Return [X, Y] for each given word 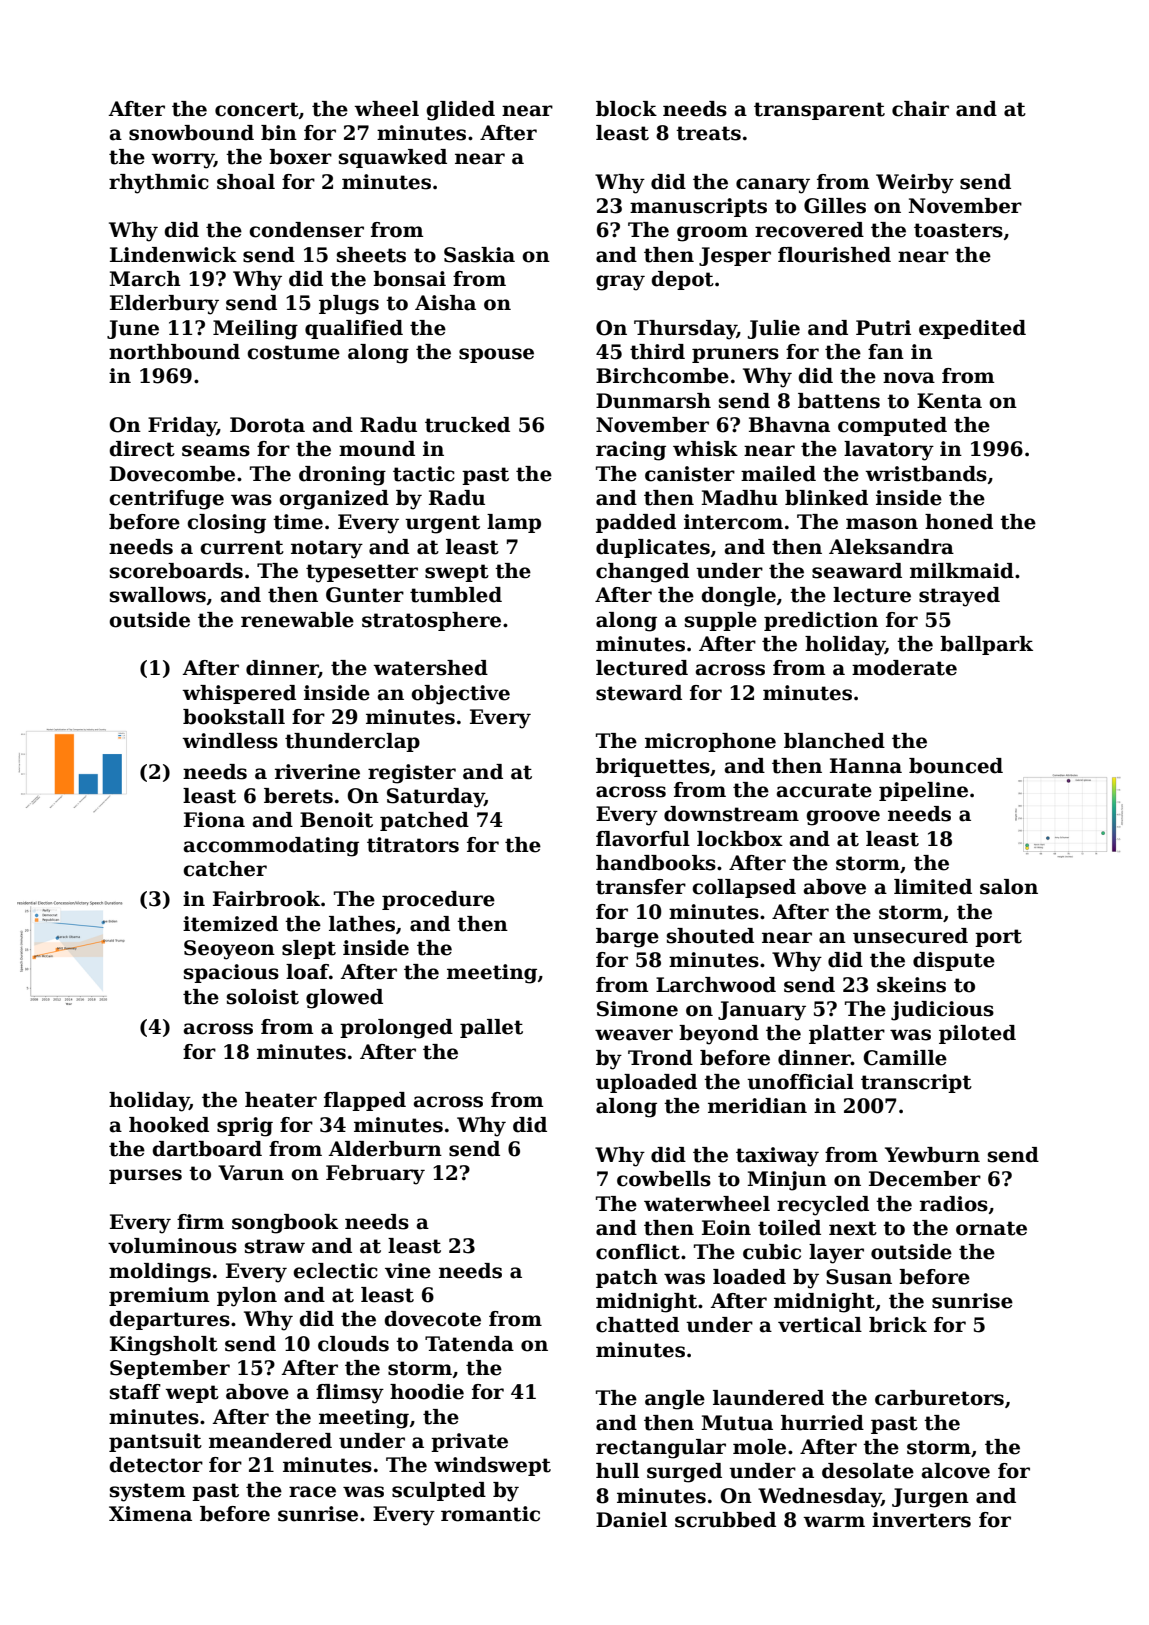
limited [933, 887]
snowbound [191, 133]
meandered [270, 1441]
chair [920, 109]
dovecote [432, 1319]
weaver [634, 1035]
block [626, 109]
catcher [225, 869]
